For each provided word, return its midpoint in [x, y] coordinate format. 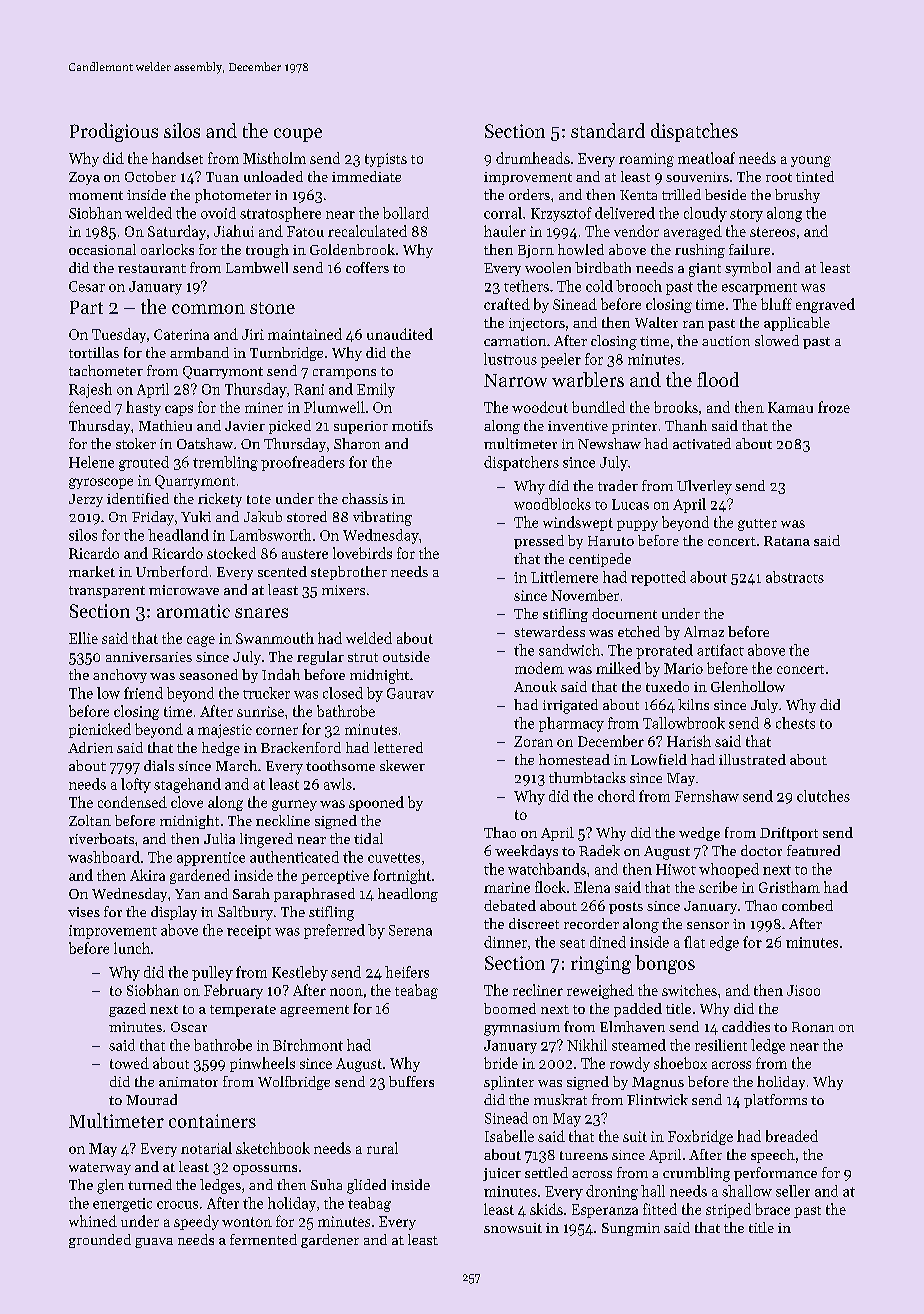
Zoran [533, 741]
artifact [720, 650]
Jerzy [86, 500]
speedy [196, 1222]
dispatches [694, 132]
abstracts [795, 577]
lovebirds [362, 553]
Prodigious [114, 132]
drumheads [533, 158]
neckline [283, 820]
